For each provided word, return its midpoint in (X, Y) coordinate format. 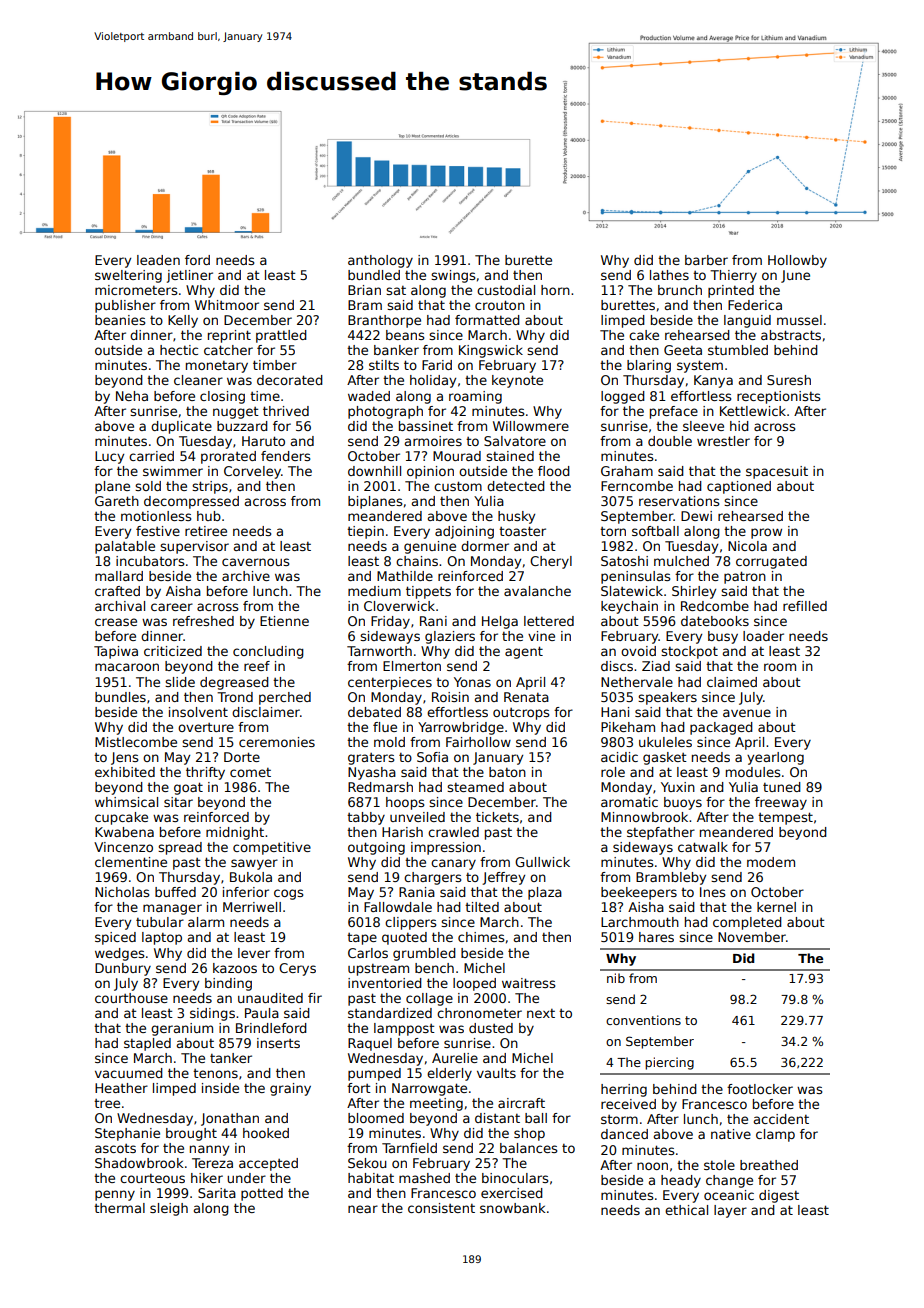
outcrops (521, 714)
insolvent (198, 712)
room (780, 667)
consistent (441, 1208)
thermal (119, 1208)
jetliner (190, 276)
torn (613, 531)
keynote (517, 381)
